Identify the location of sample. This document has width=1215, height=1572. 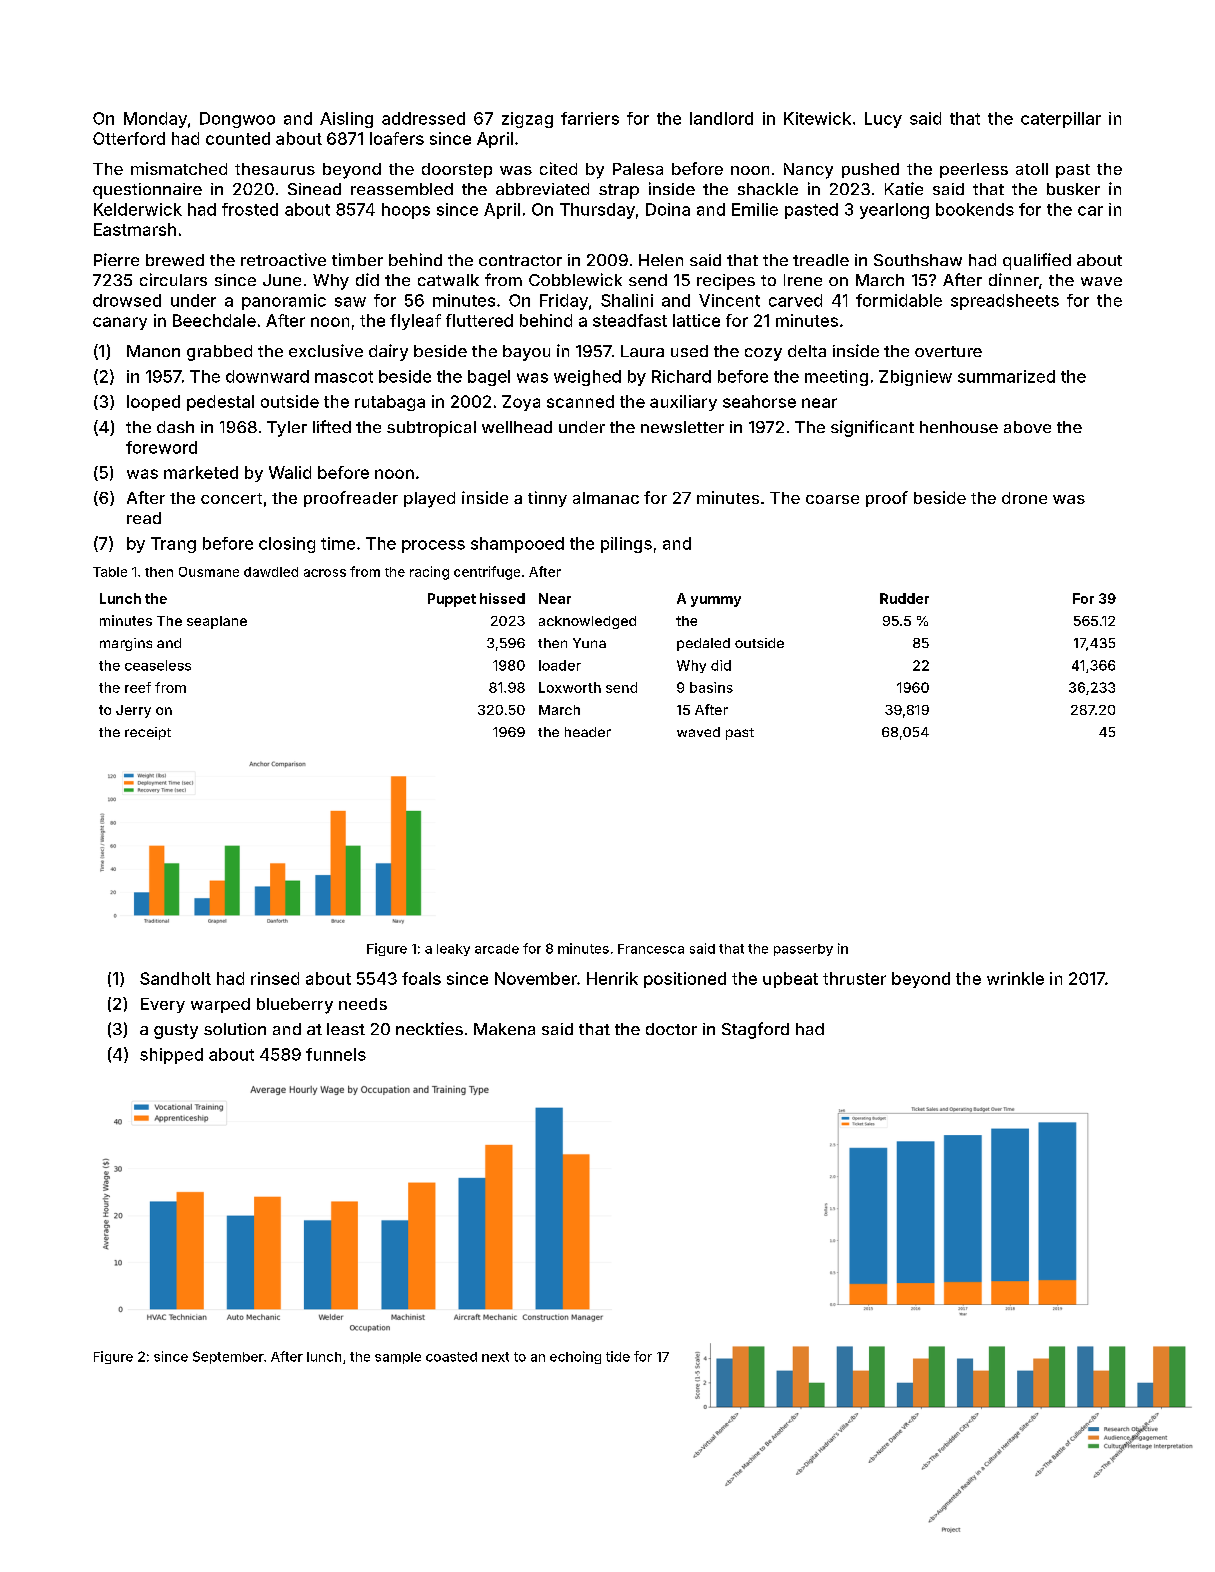
(398, 1358).
